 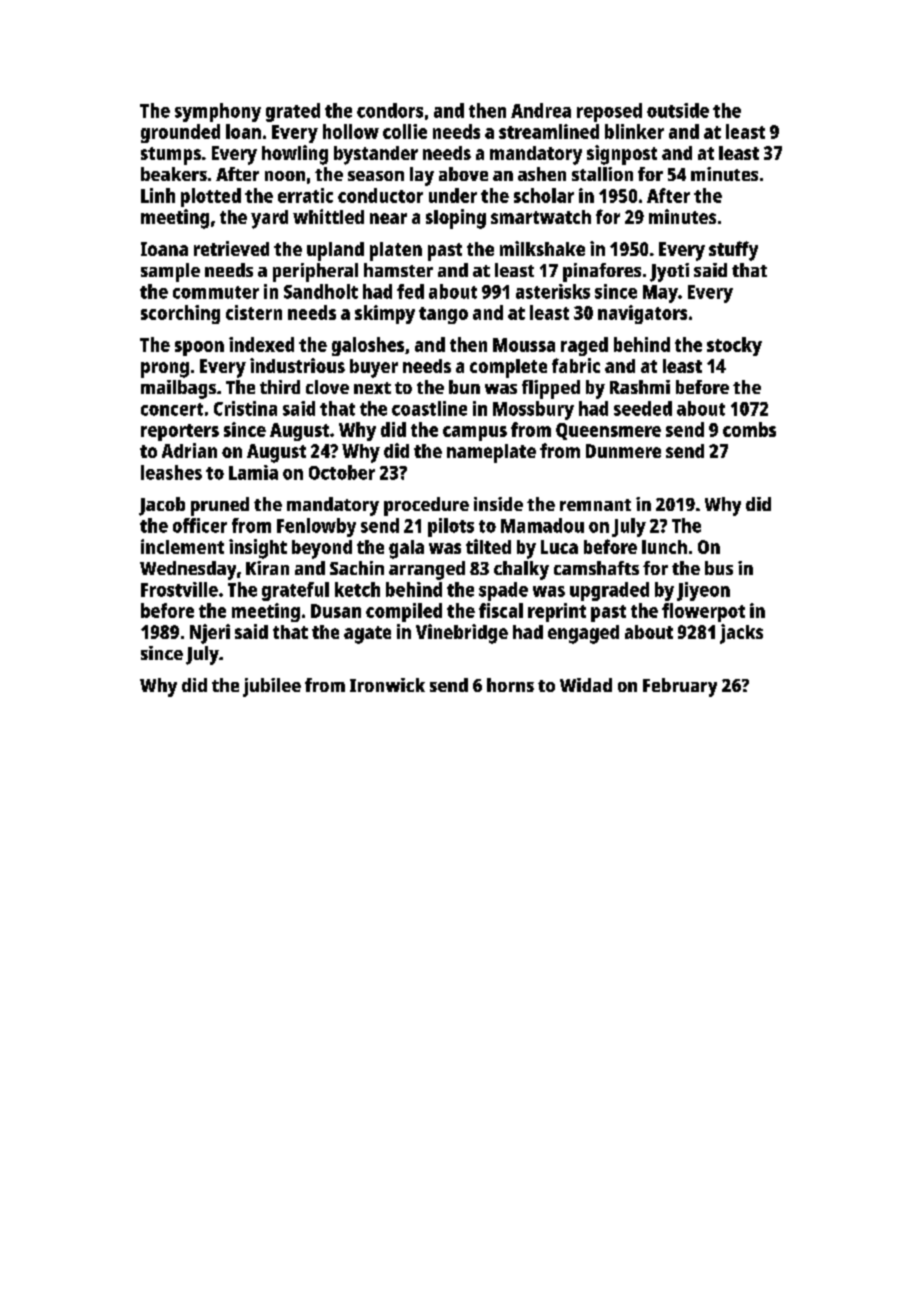 What do you see at coordinates (218, 112) in the screenshot?
I see `symphony` at bounding box center [218, 112].
